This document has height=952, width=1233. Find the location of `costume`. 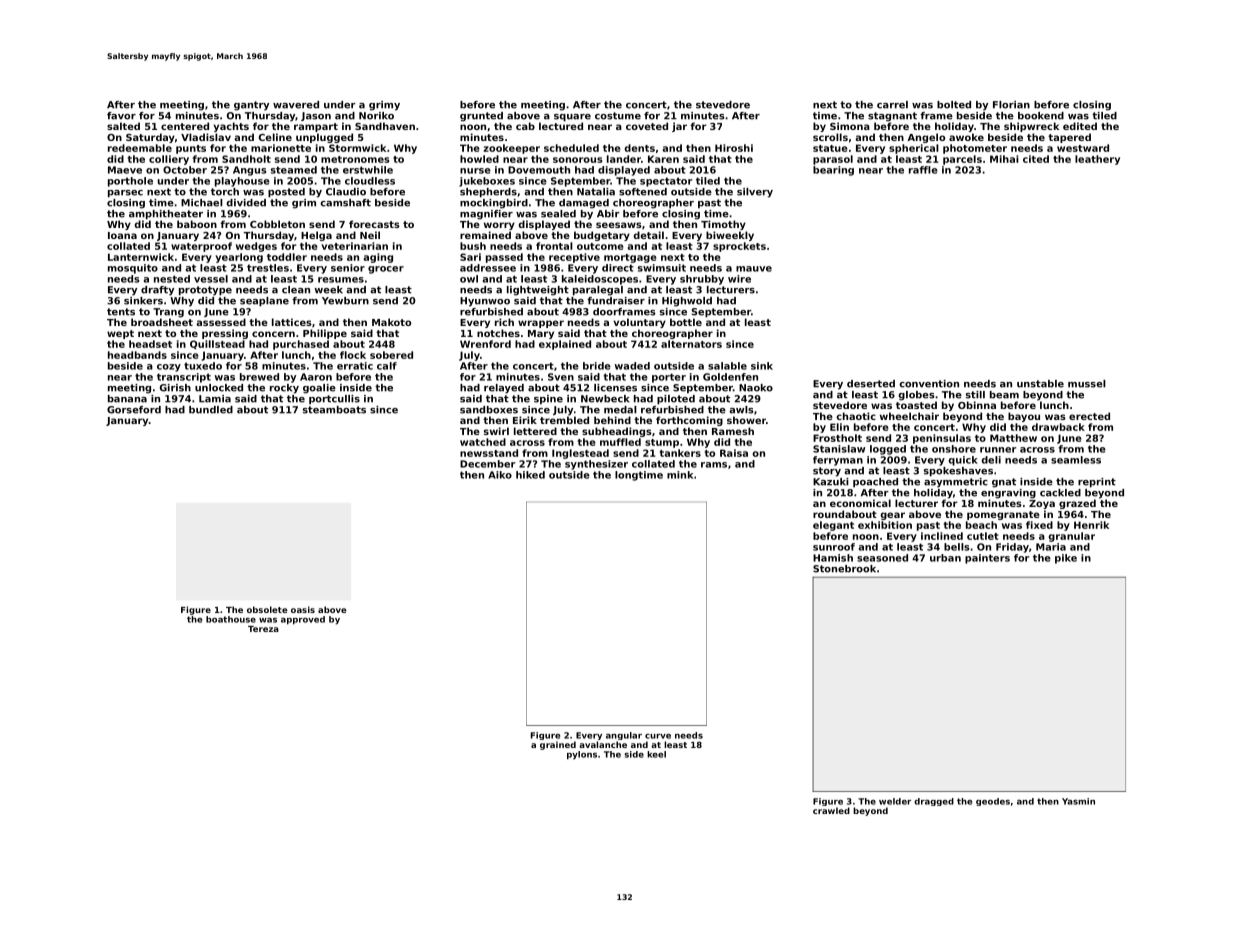

costume is located at coordinates (618, 116).
